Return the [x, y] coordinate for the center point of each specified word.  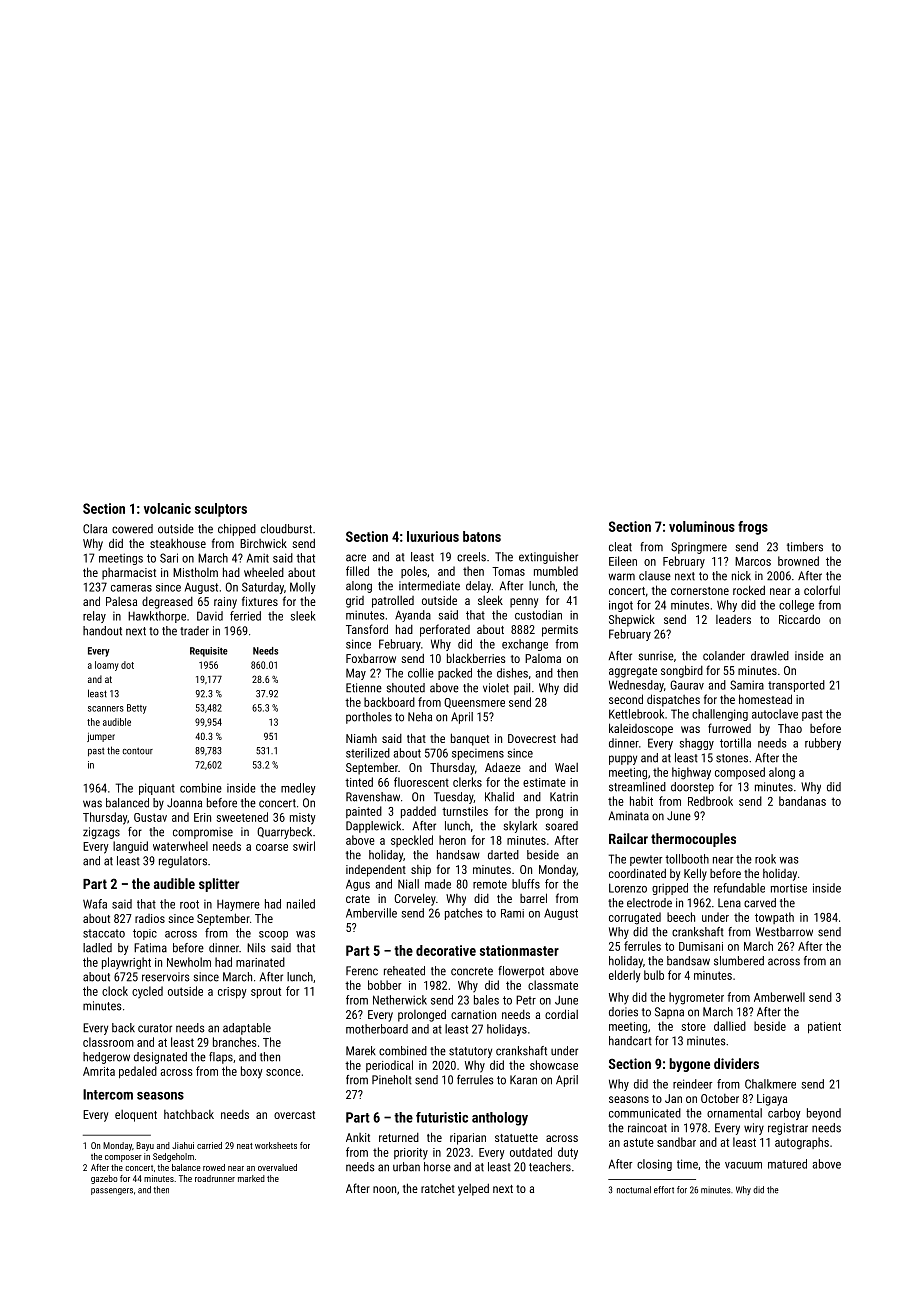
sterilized [368, 753]
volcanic [167, 508]
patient [824, 1028]
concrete [472, 971]
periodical [389, 1066]
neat [245, 1146]
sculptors [221, 510]
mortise [789, 888]
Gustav [150, 817]
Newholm [189, 962]
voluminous [702, 526]
